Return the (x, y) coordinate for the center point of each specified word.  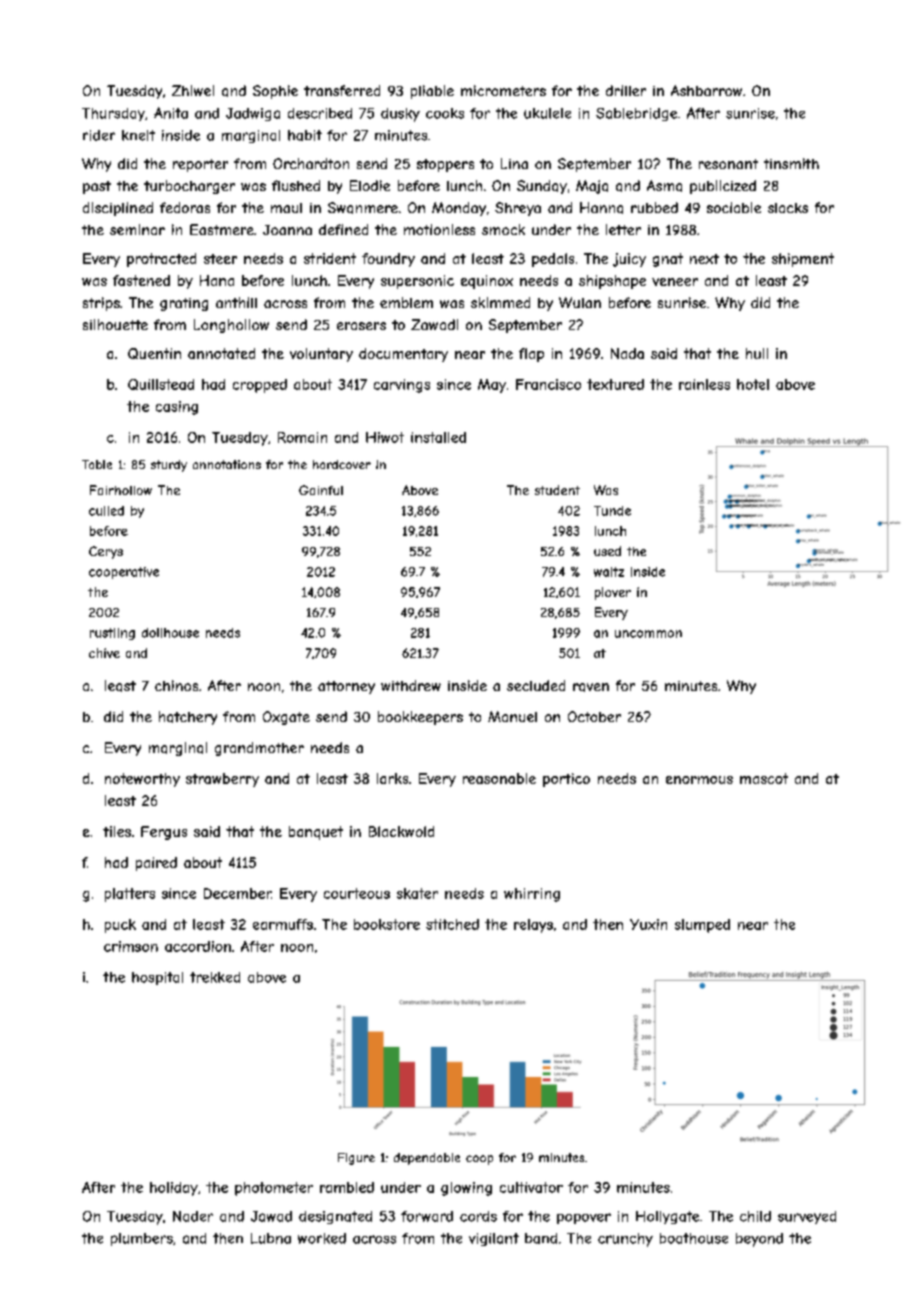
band (541, 1238)
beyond (759, 1240)
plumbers (142, 1239)
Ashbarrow (706, 90)
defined (343, 229)
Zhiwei (193, 90)
